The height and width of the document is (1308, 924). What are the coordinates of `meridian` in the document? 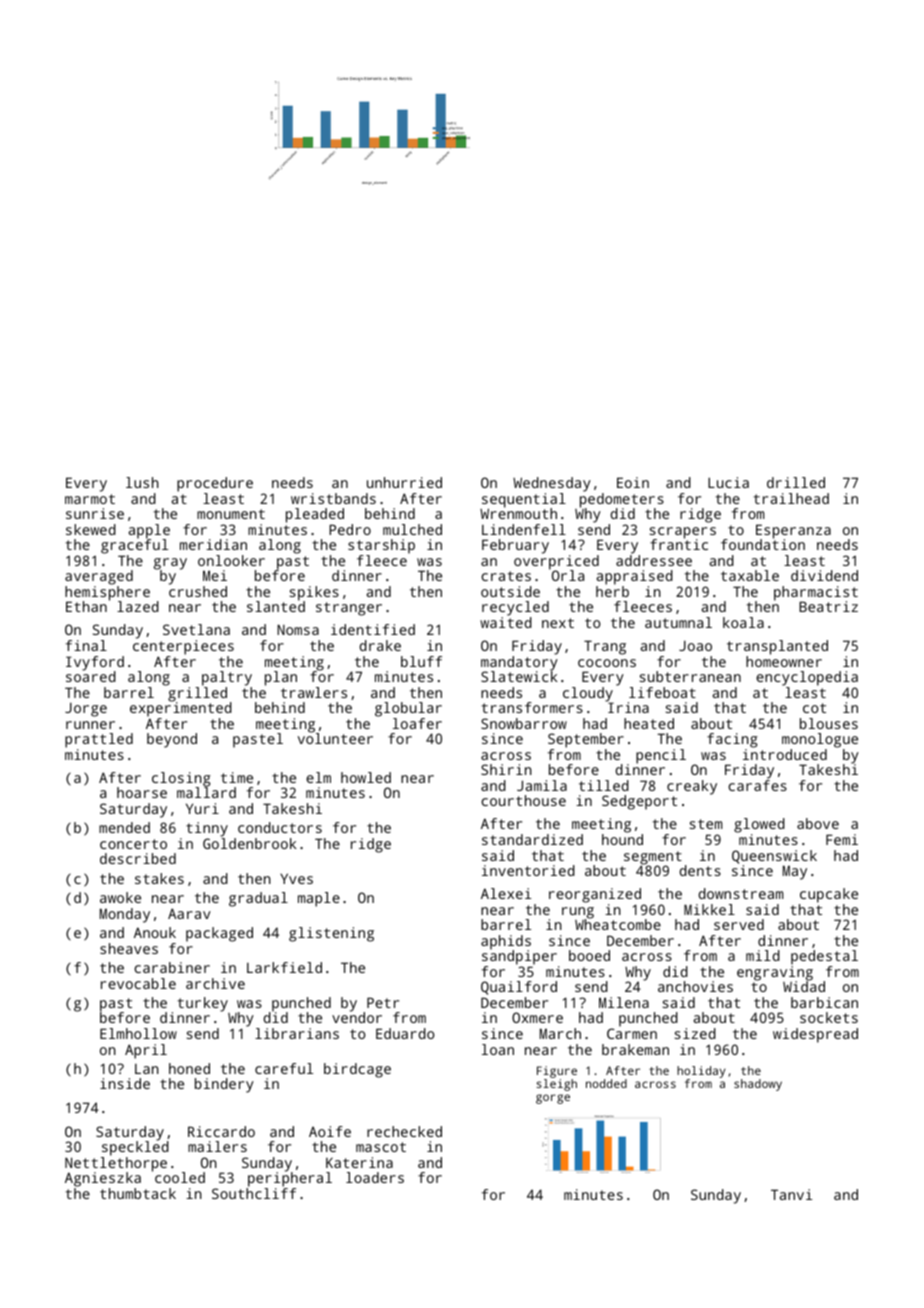 It's located at (213, 544).
